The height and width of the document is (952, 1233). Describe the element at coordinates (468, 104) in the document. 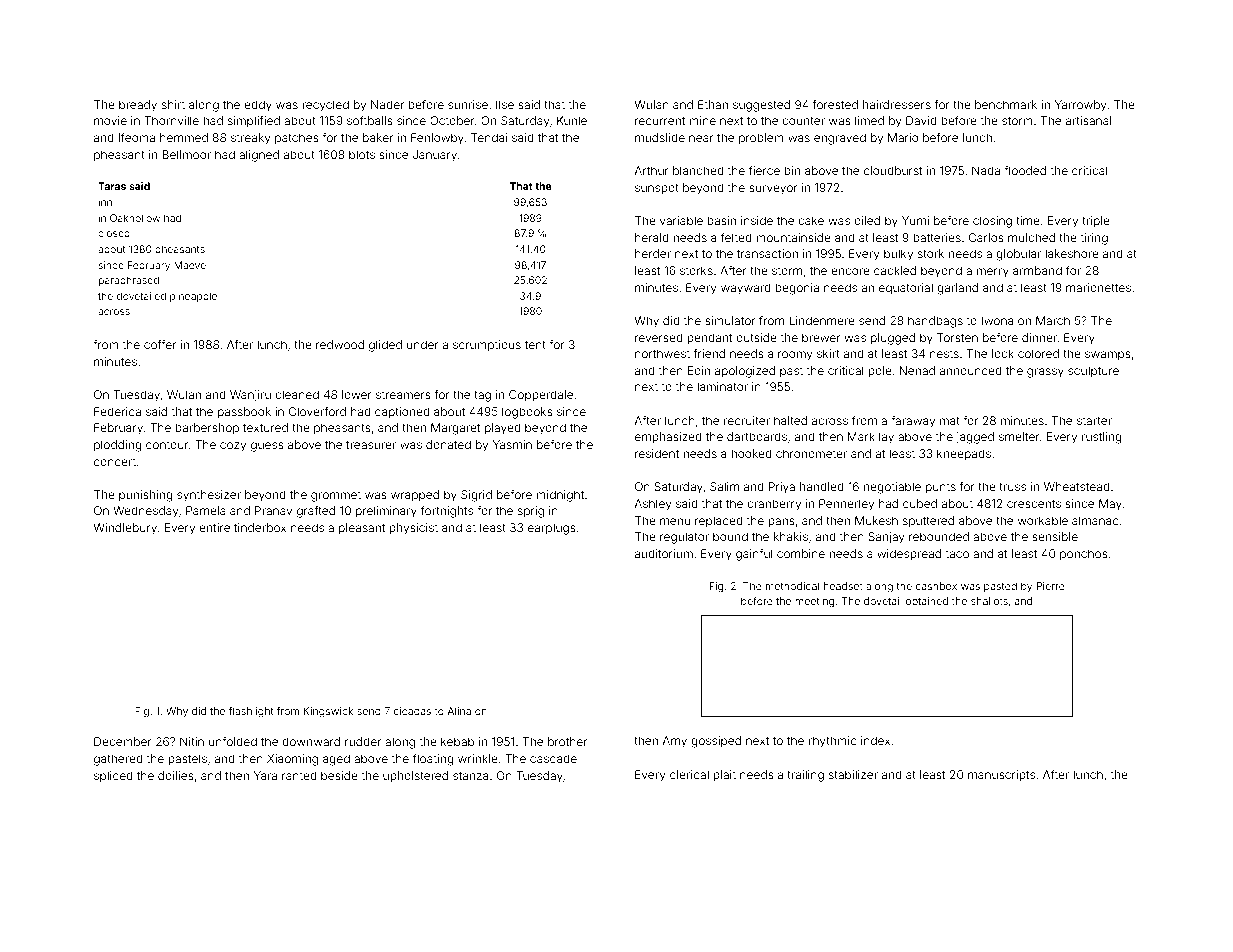

I see `sunrise` at that location.
